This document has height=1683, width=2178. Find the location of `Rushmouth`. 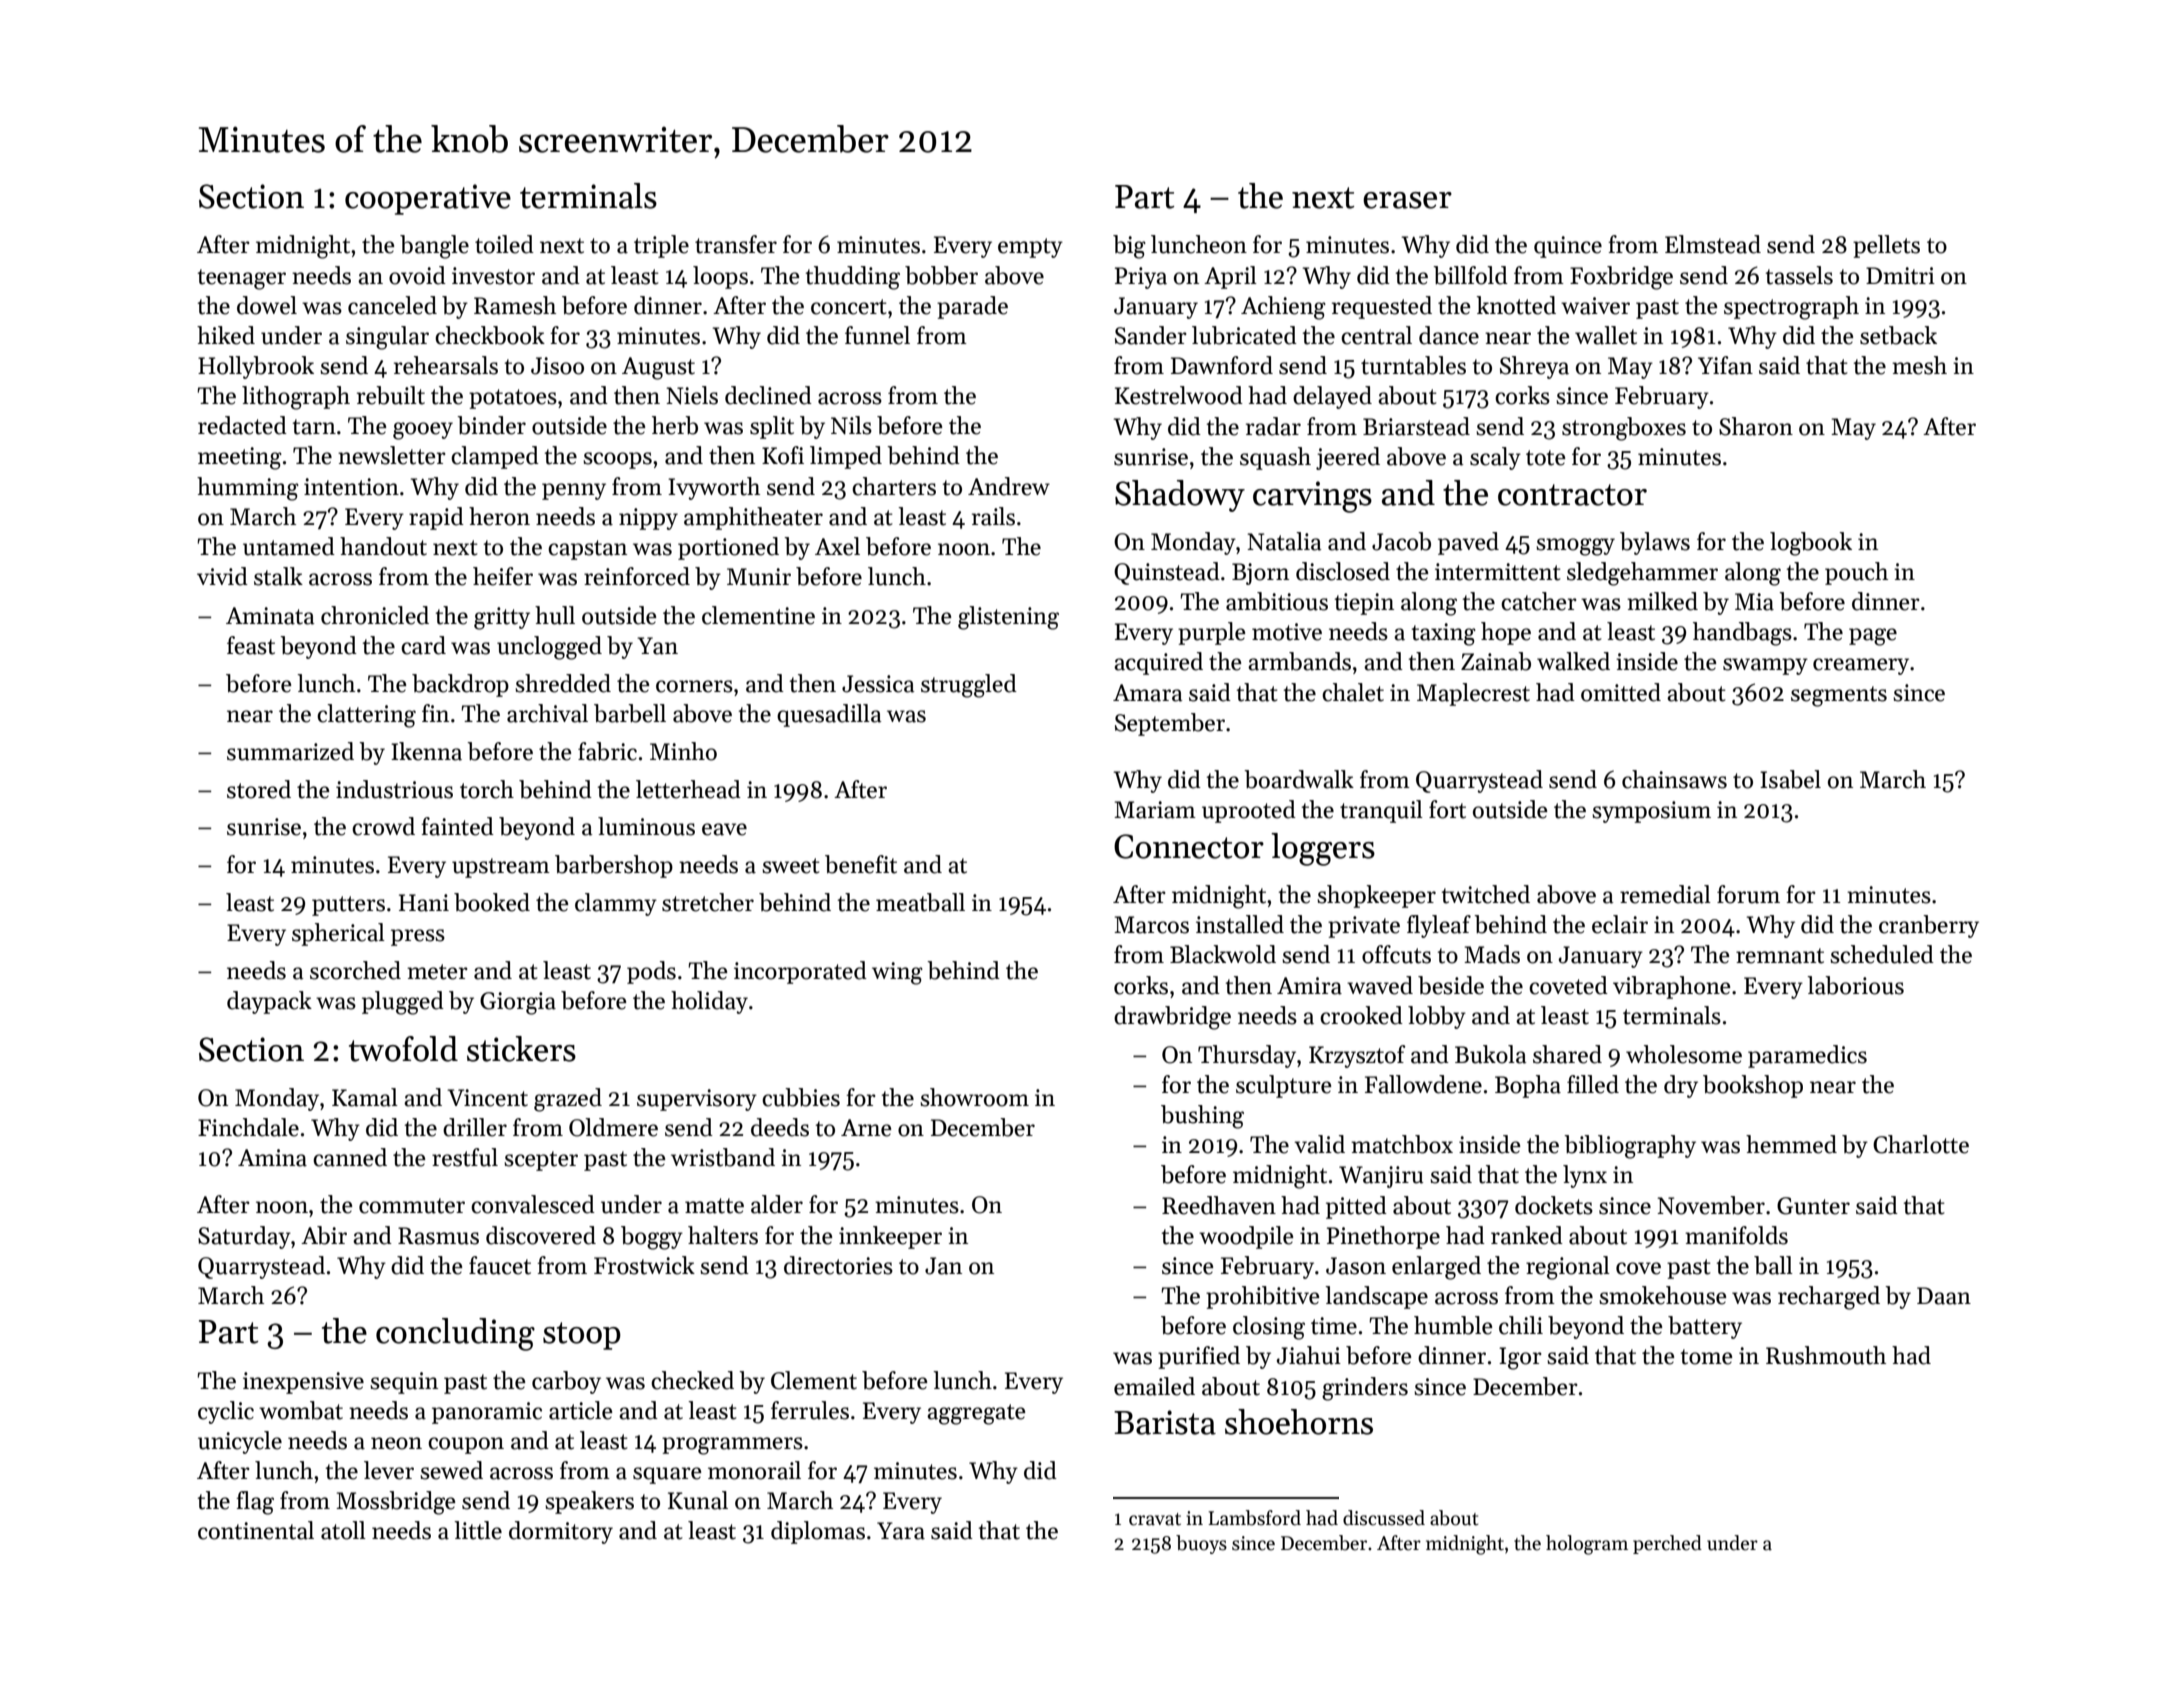

Rushmouth is located at coordinates (1826, 1355).
